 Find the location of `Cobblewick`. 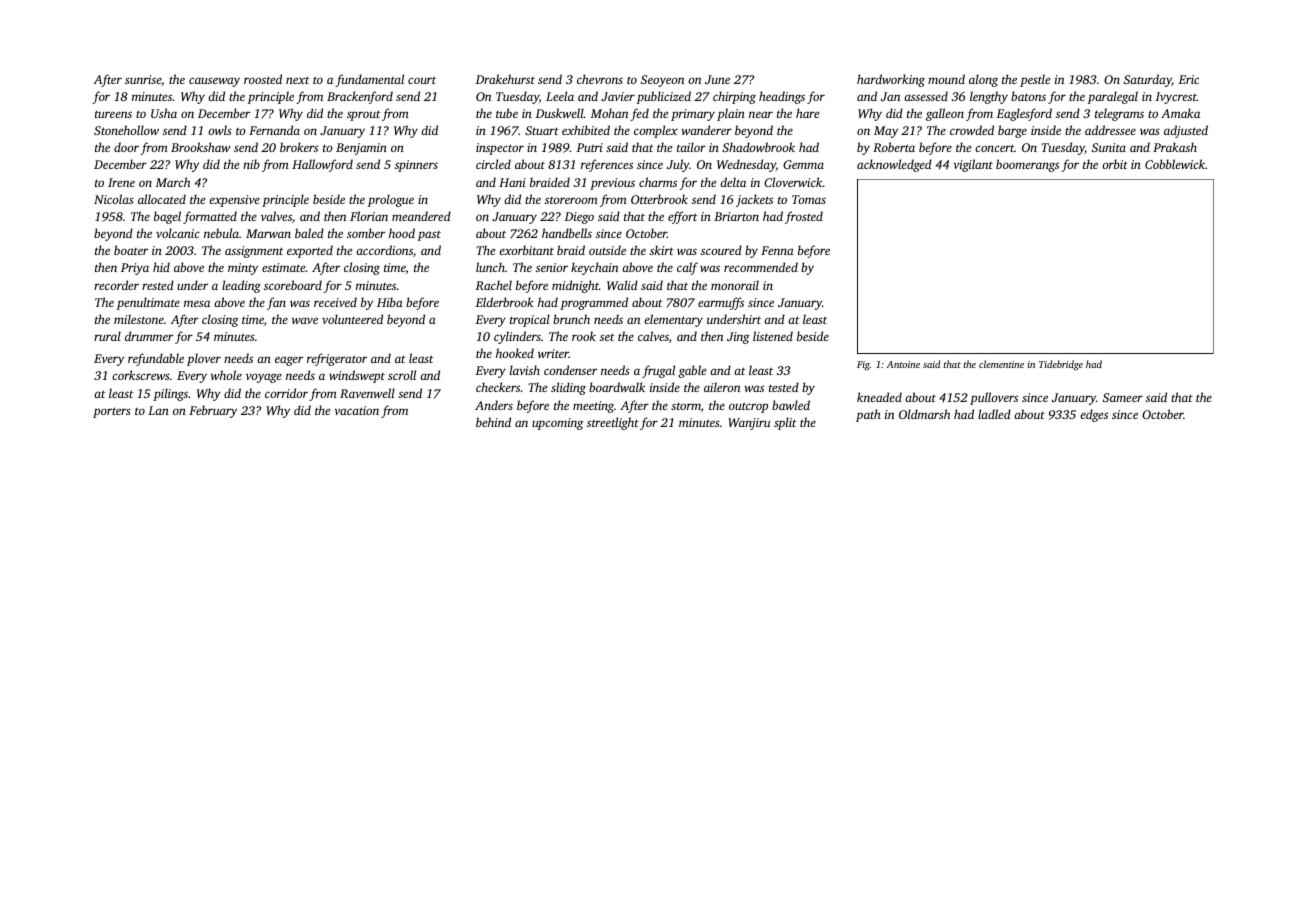

Cobblewick is located at coordinates (1175, 164).
